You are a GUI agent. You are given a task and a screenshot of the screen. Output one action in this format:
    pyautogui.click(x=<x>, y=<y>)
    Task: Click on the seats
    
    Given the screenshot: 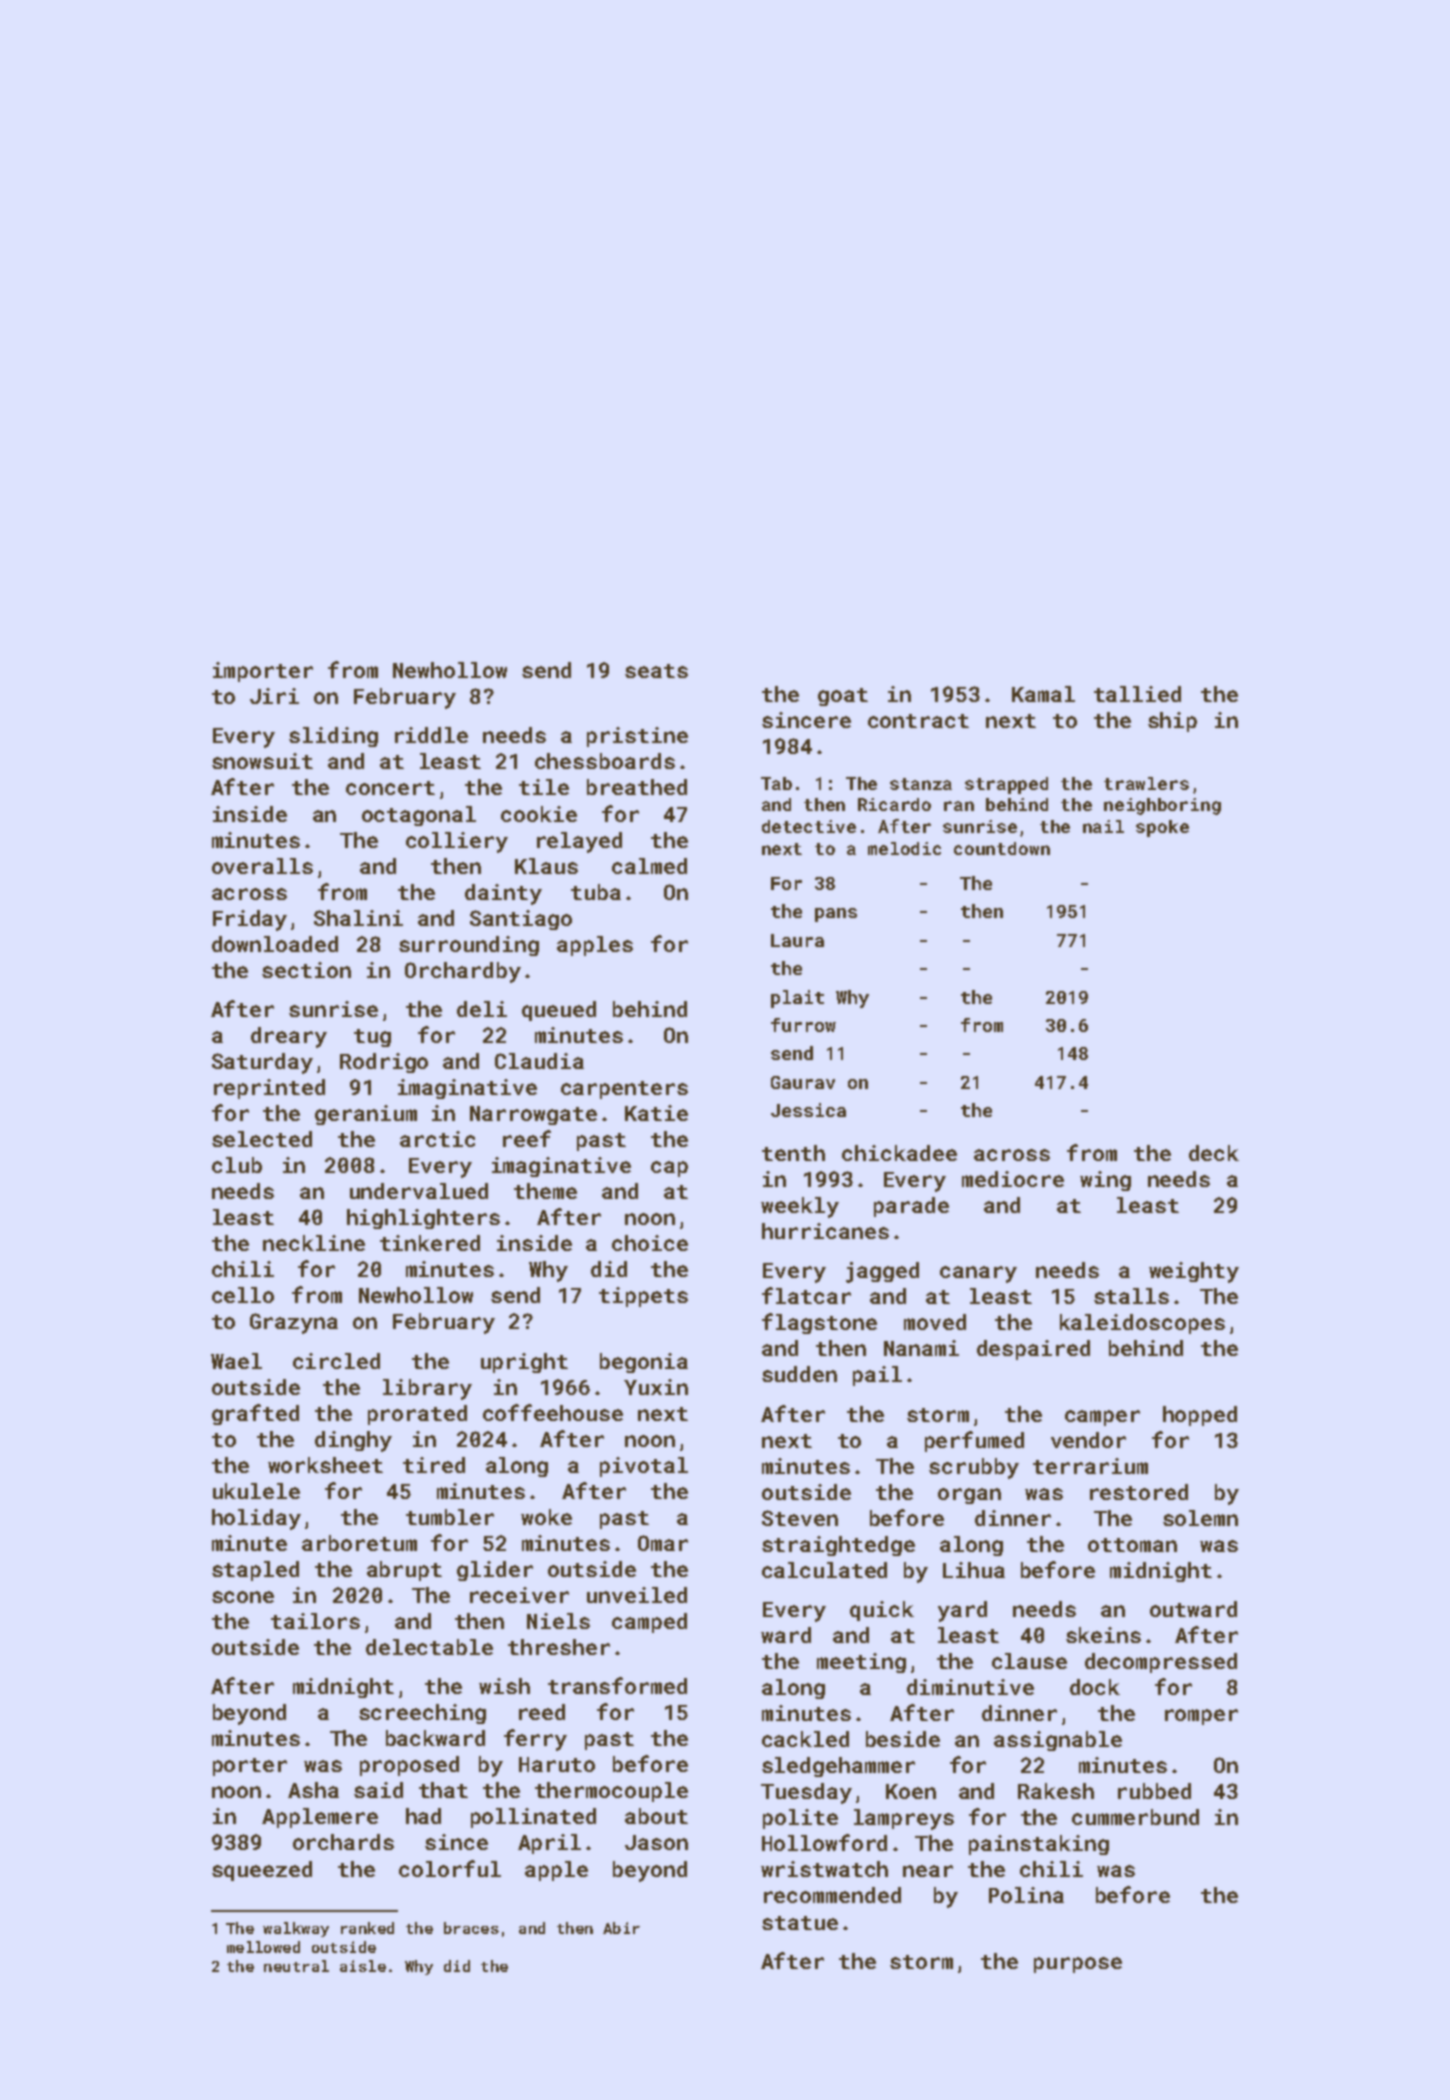 What is the action you would take?
    pyautogui.click(x=656, y=671)
